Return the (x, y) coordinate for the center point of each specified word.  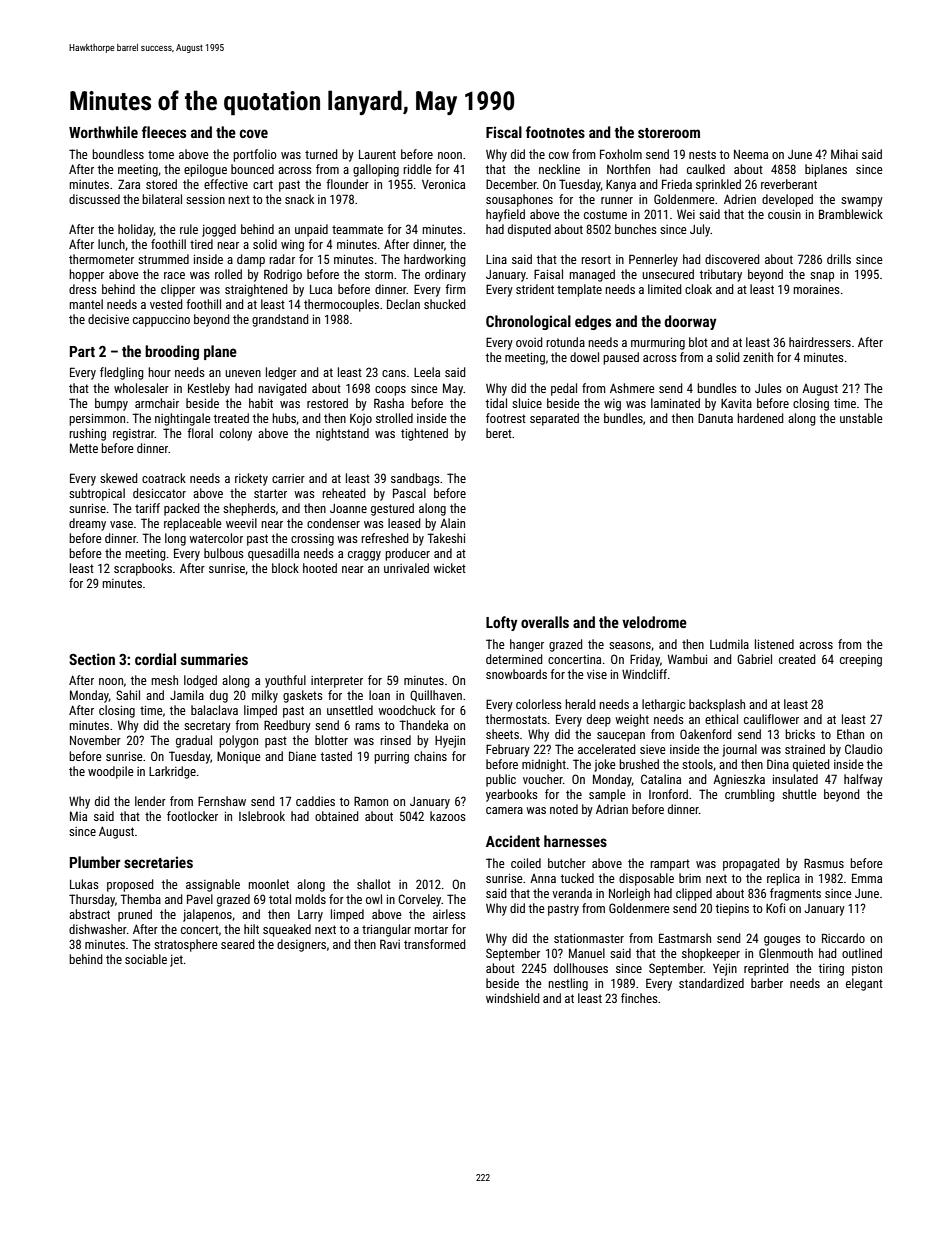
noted (564, 809)
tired (201, 244)
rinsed (395, 740)
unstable (861, 418)
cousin (784, 214)
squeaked (287, 930)
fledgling (122, 373)
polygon (238, 741)
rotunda (565, 342)
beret (499, 433)
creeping (861, 661)
